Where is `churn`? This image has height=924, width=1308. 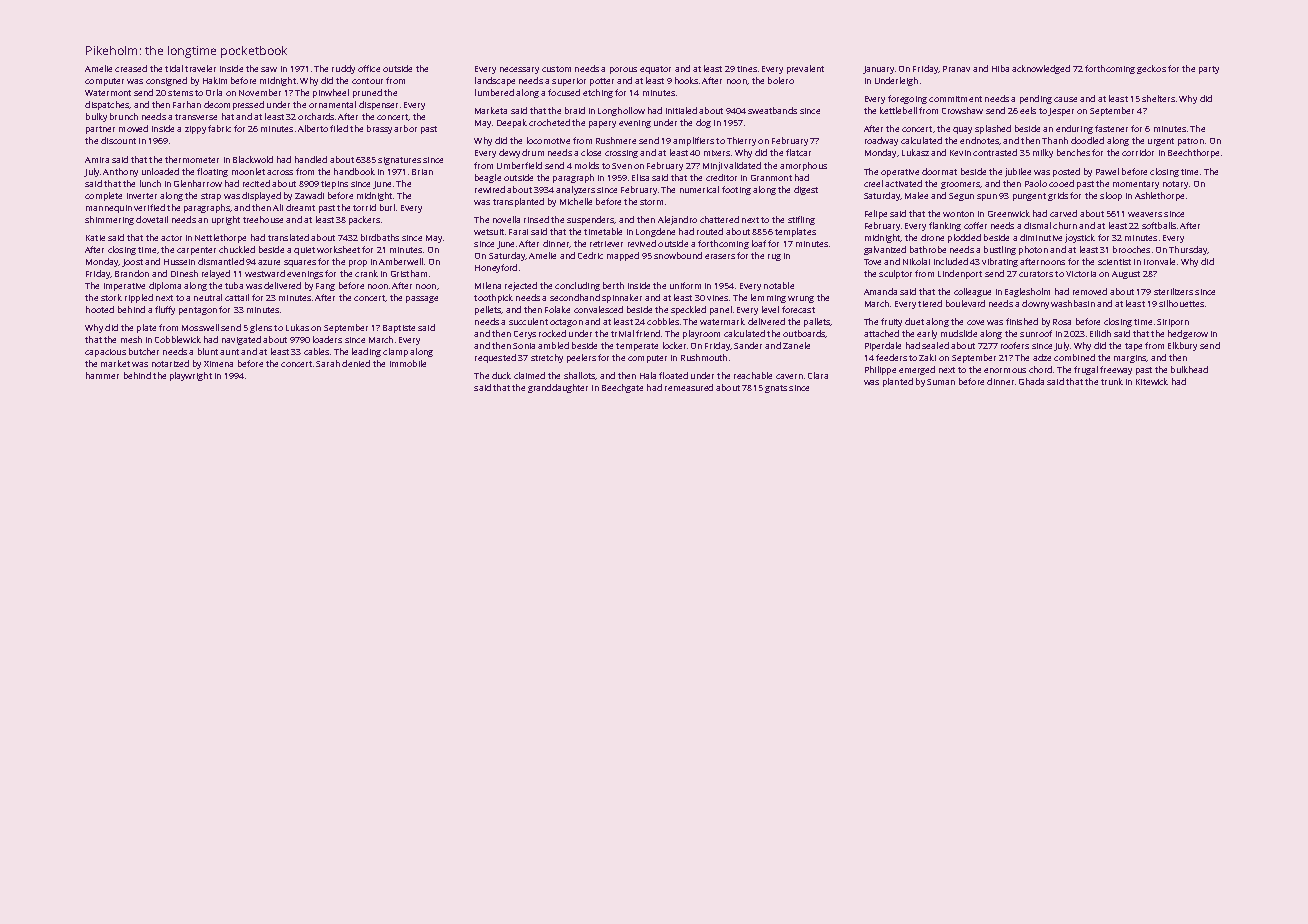
churn is located at coordinates (1065, 225).
